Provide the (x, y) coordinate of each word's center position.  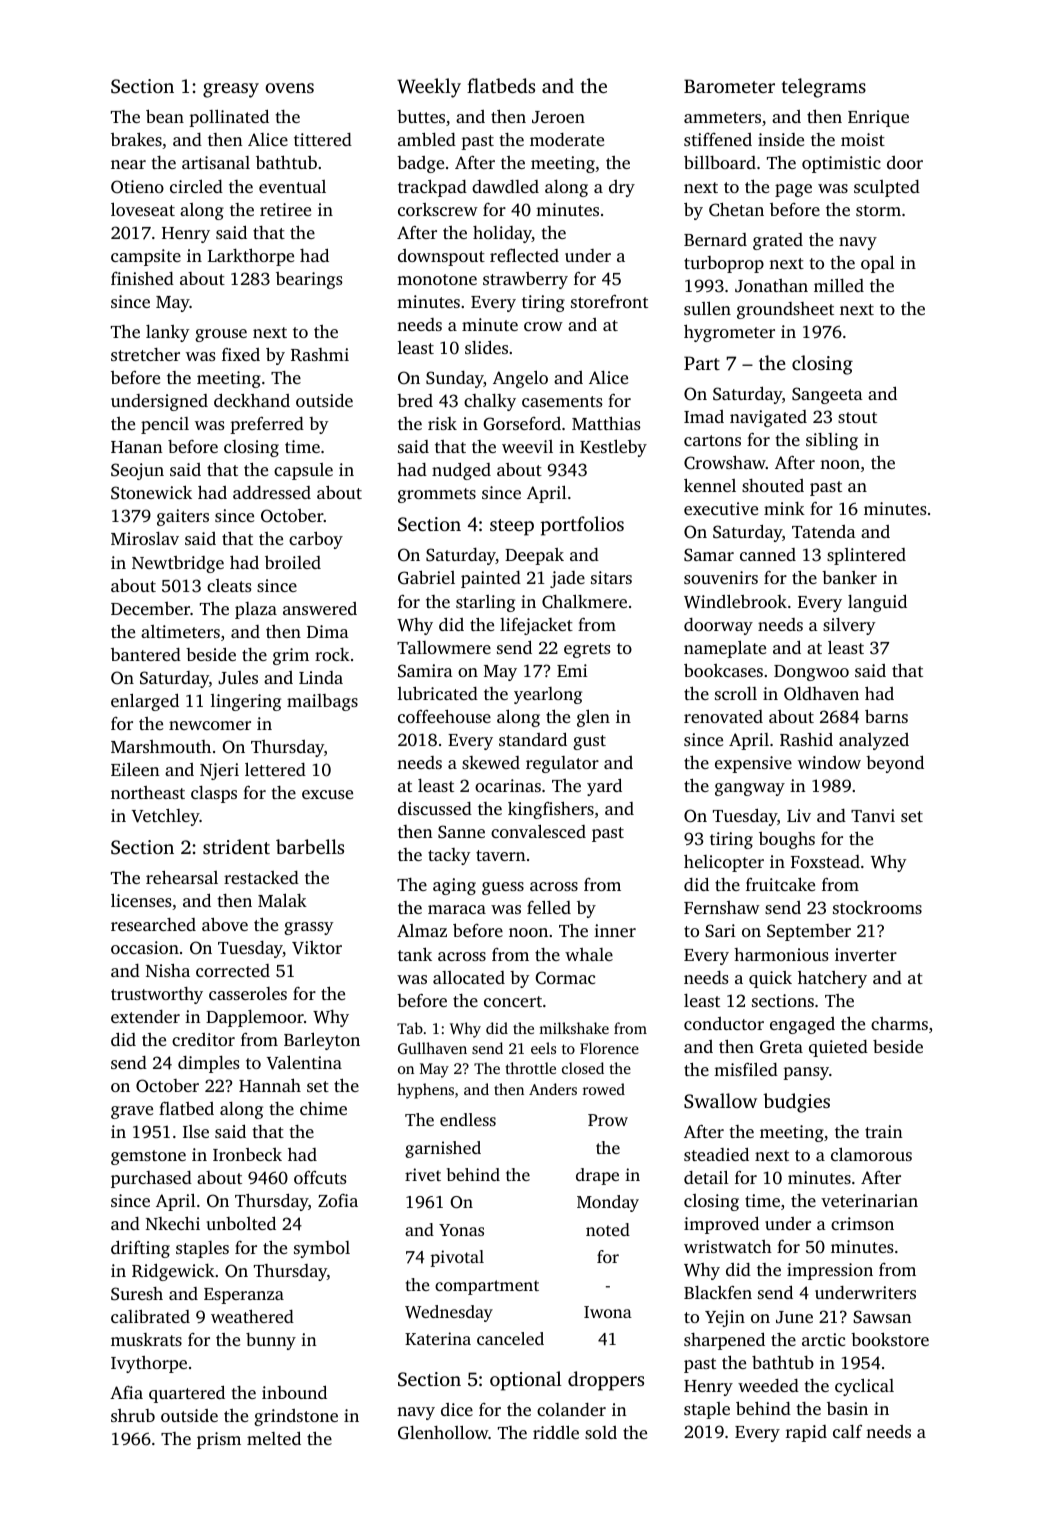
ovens (289, 88)
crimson (862, 1223)
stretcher (145, 354)
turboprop (724, 264)
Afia (126, 1392)
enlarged (145, 702)
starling (485, 603)
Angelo (520, 379)
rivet (423, 1174)
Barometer (729, 86)
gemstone (148, 1157)
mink (784, 508)
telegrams (824, 88)
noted (608, 1229)
